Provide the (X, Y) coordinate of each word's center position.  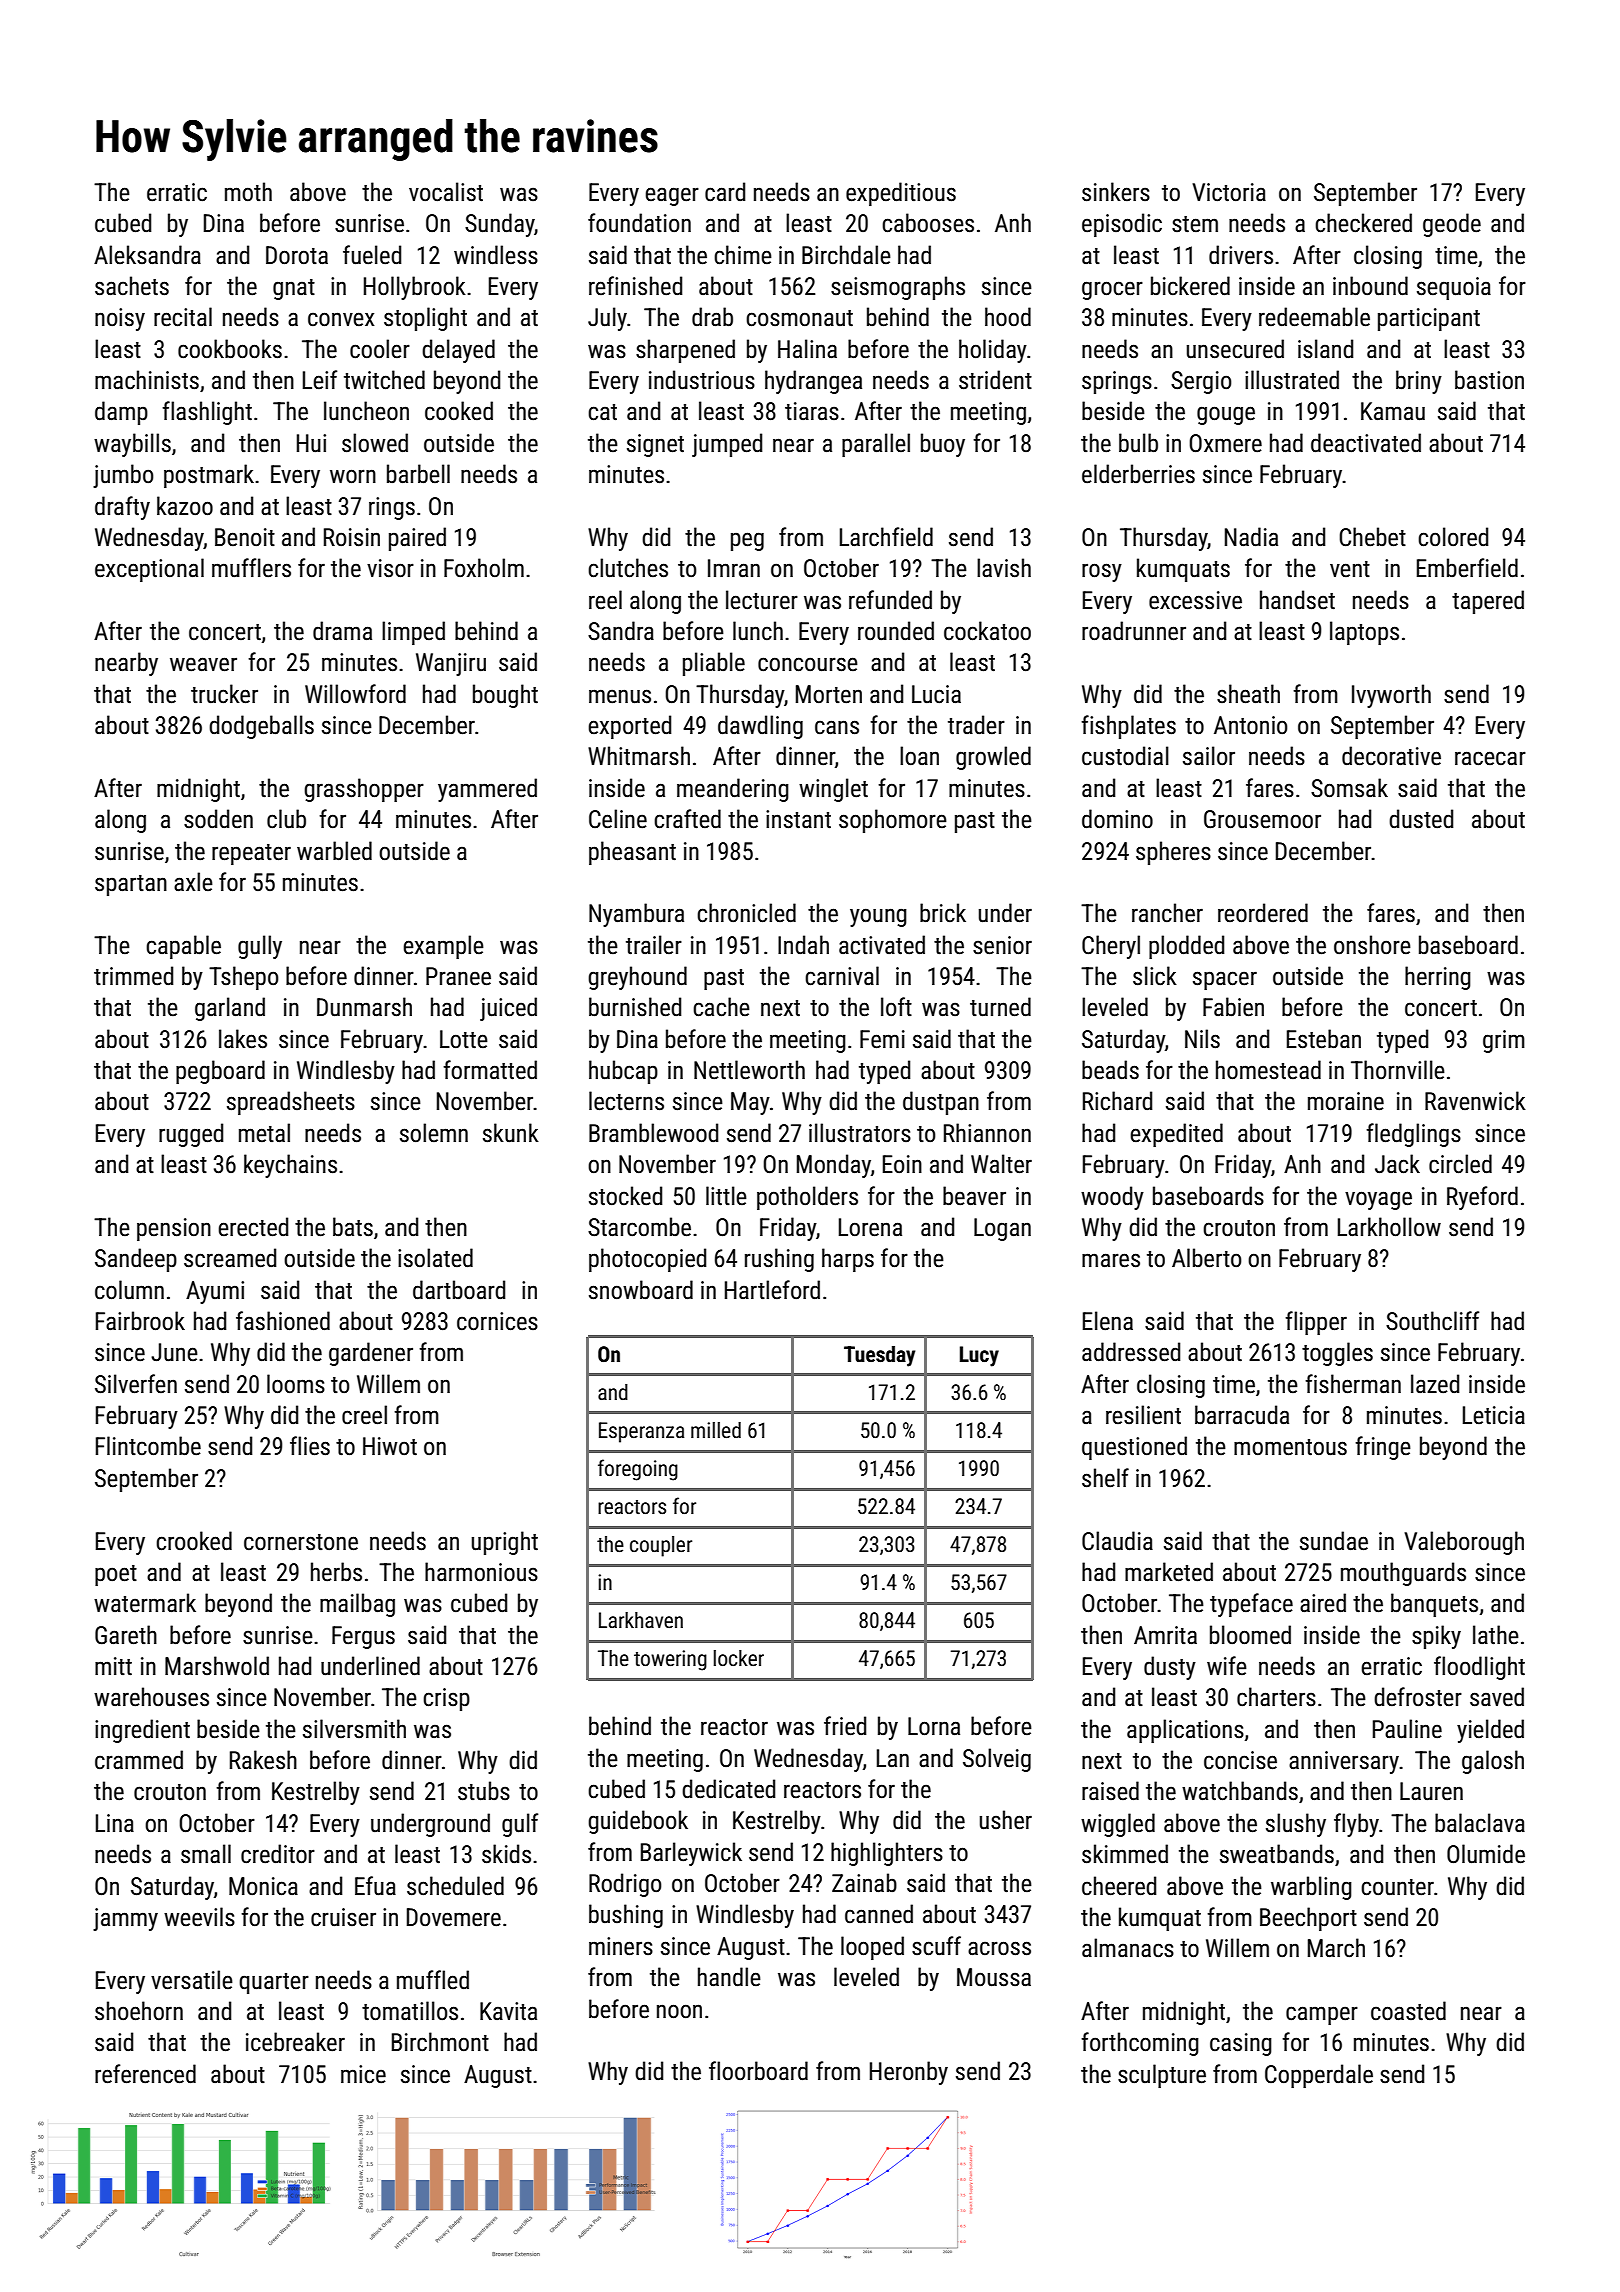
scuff (936, 1946)
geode (1452, 225)
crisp (446, 1699)
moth (248, 192)
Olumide (1486, 1854)
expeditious (901, 194)
